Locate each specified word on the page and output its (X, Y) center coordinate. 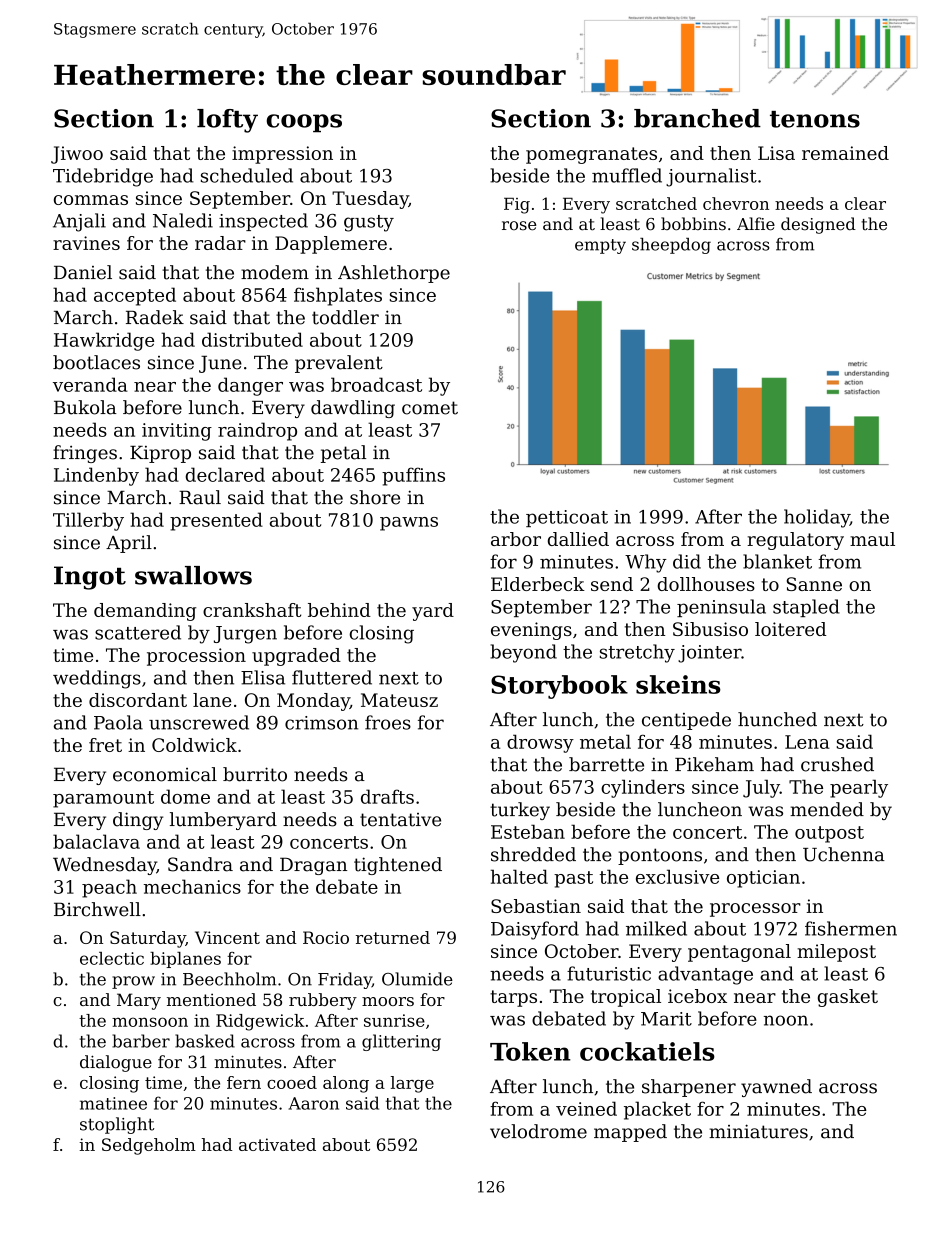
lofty (227, 121)
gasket (848, 998)
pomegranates (591, 155)
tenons (815, 119)
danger (250, 386)
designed (818, 225)
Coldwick (194, 745)
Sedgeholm (149, 1146)
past (573, 879)
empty (600, 246)
